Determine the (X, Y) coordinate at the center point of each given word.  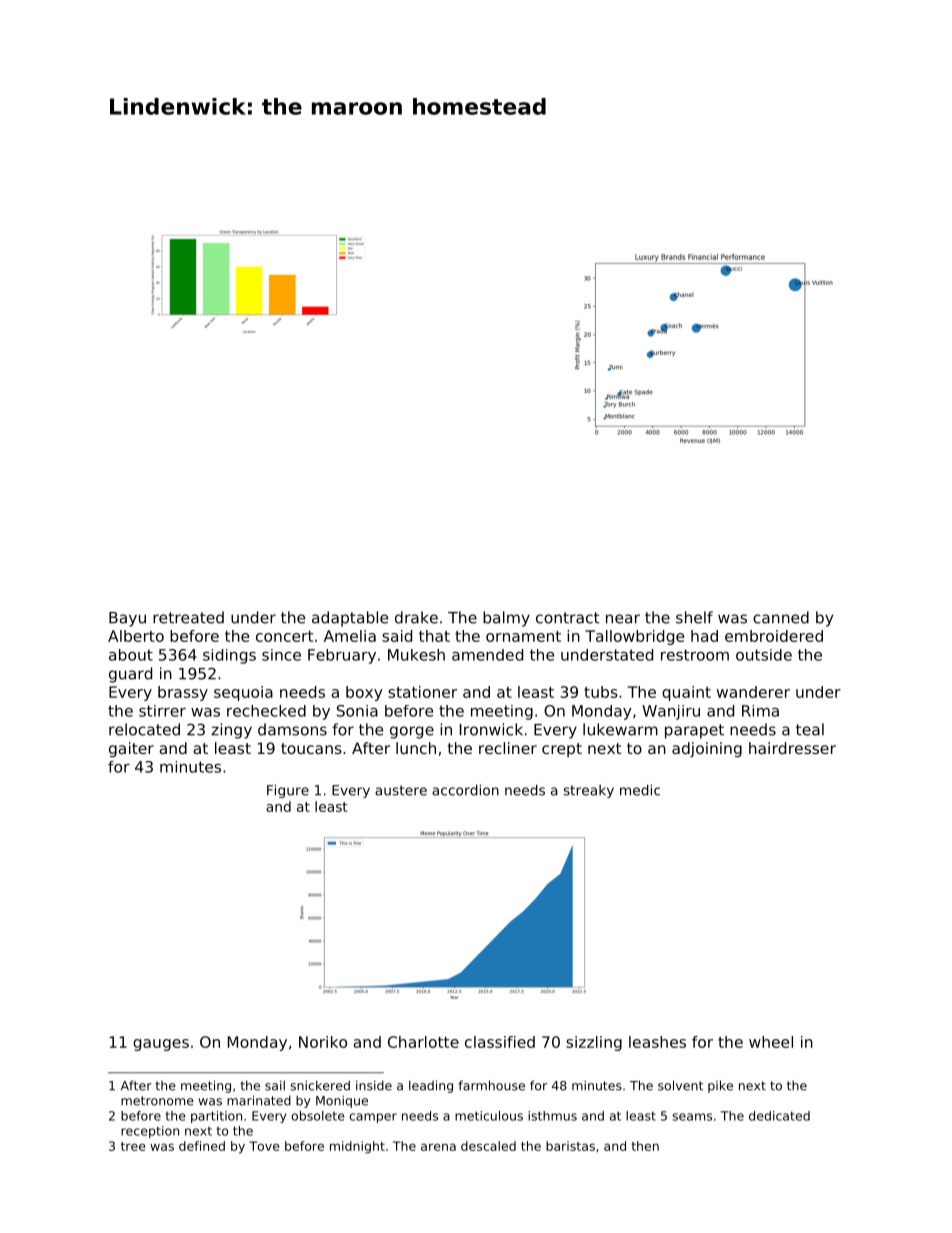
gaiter (131, 749)
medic (640, 790)
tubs (601, 692)
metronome (157, 1101)
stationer (422, 692)
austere (401, 790)
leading (431, 1086)
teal (810, 729)
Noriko (323, 1042)
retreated (188, 617)
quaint (686, 693)
